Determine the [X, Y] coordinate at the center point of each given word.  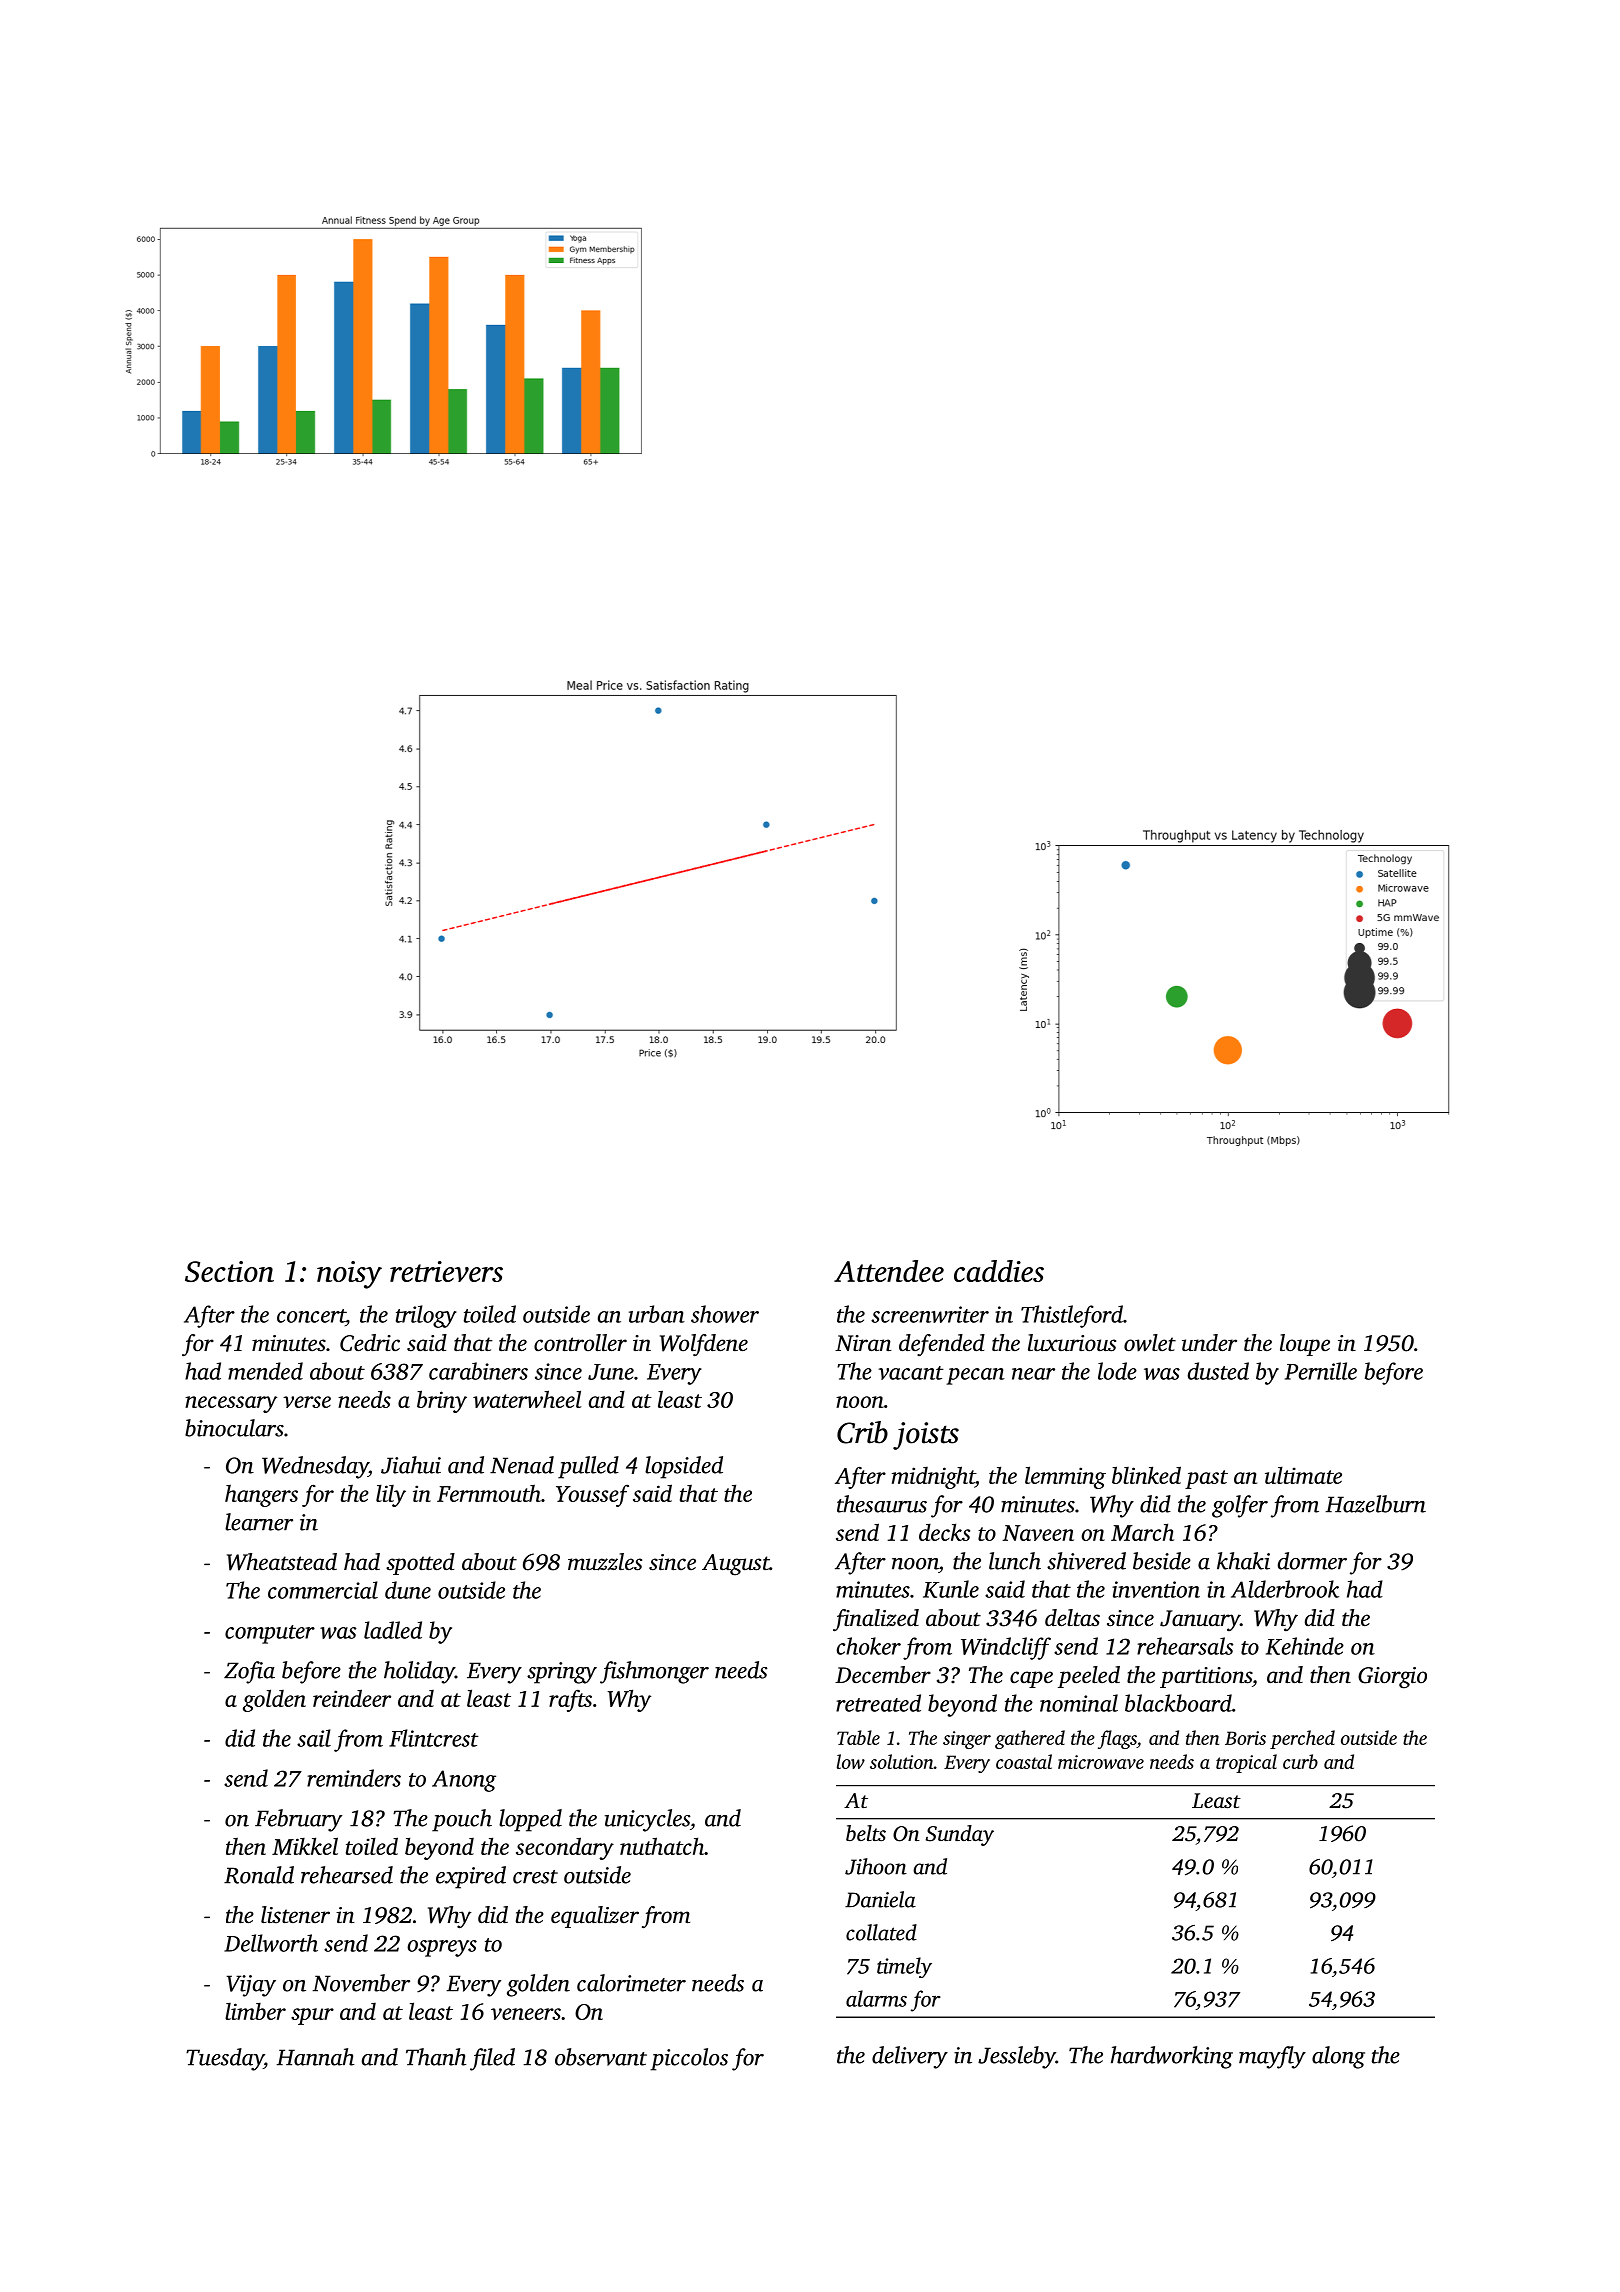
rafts [570, 1701]
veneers [526, 2014]
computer [270, 1634]
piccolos [689, 2059]
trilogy [426, 1316]
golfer [1240, 1506]
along [1338, 2057]
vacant [911, 1373]
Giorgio [1392, 1678]
